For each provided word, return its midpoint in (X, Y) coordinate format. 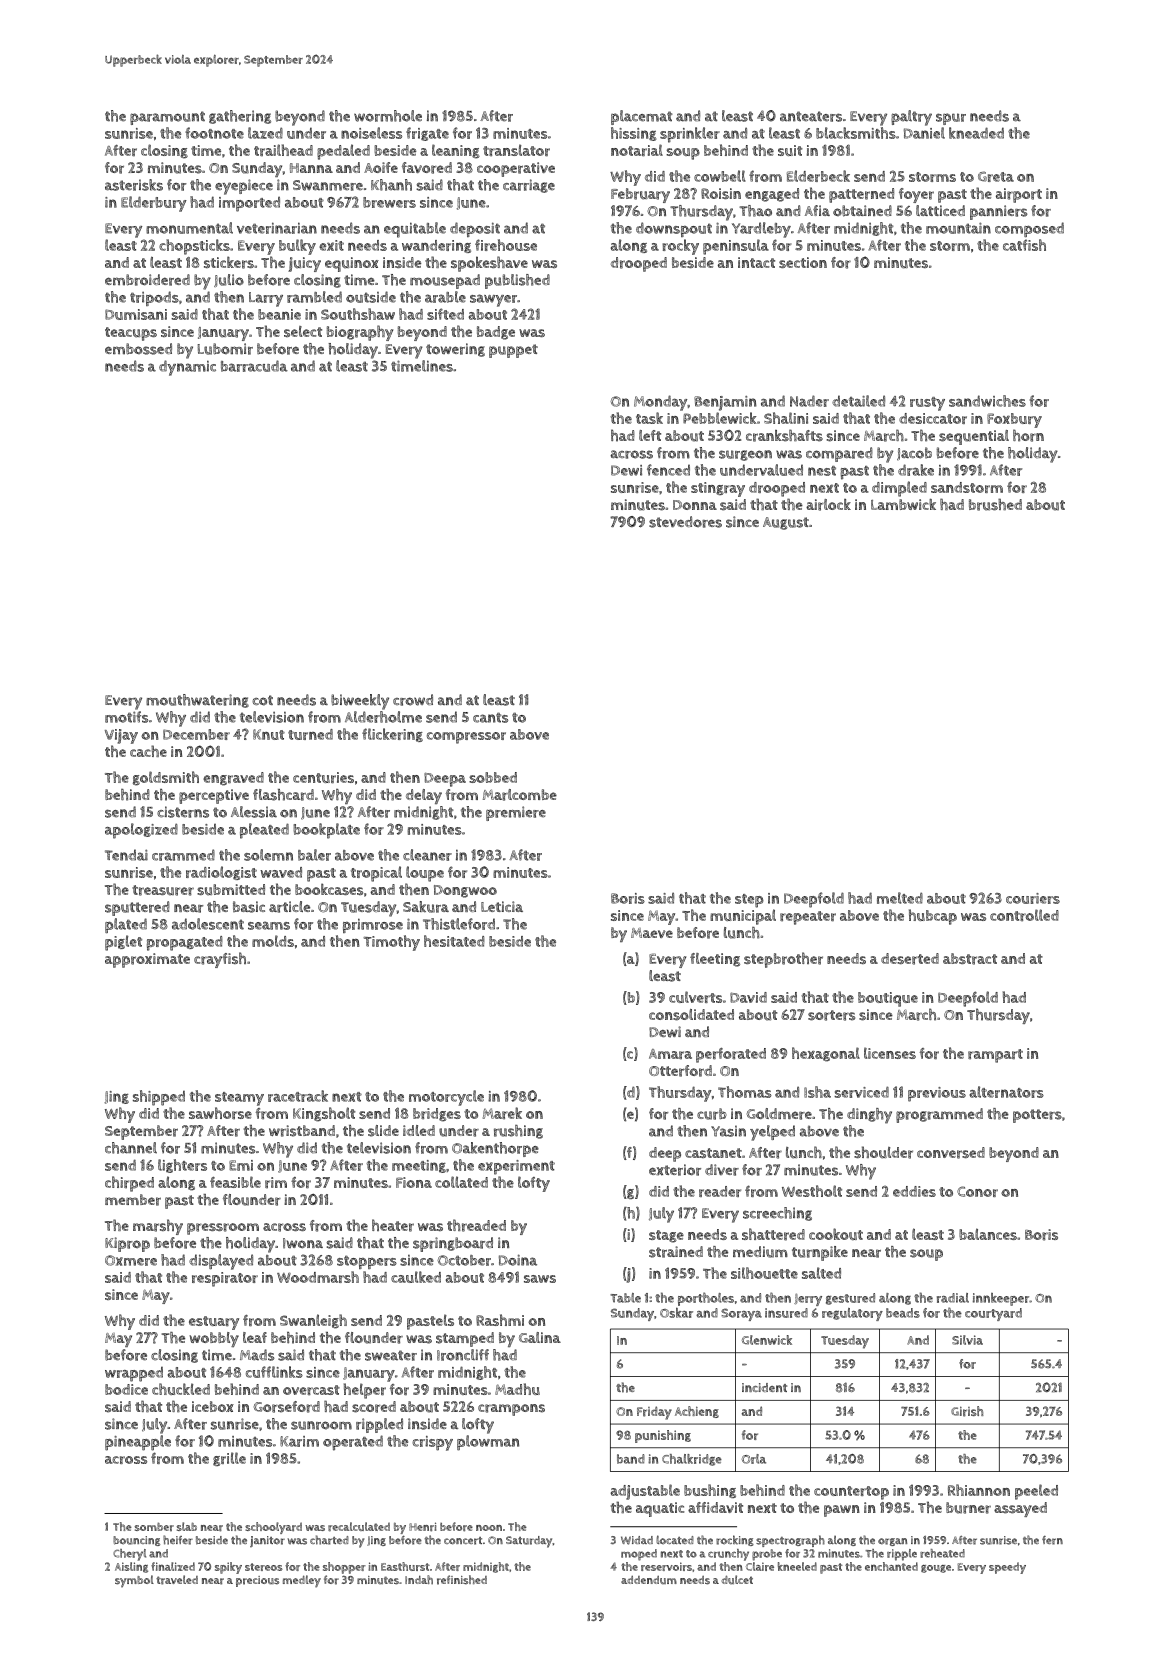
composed (1029, 229)
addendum (649, 1580)
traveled (177, 1580)
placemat (641, 117)
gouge (936, 1569)
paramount (167, 118)
